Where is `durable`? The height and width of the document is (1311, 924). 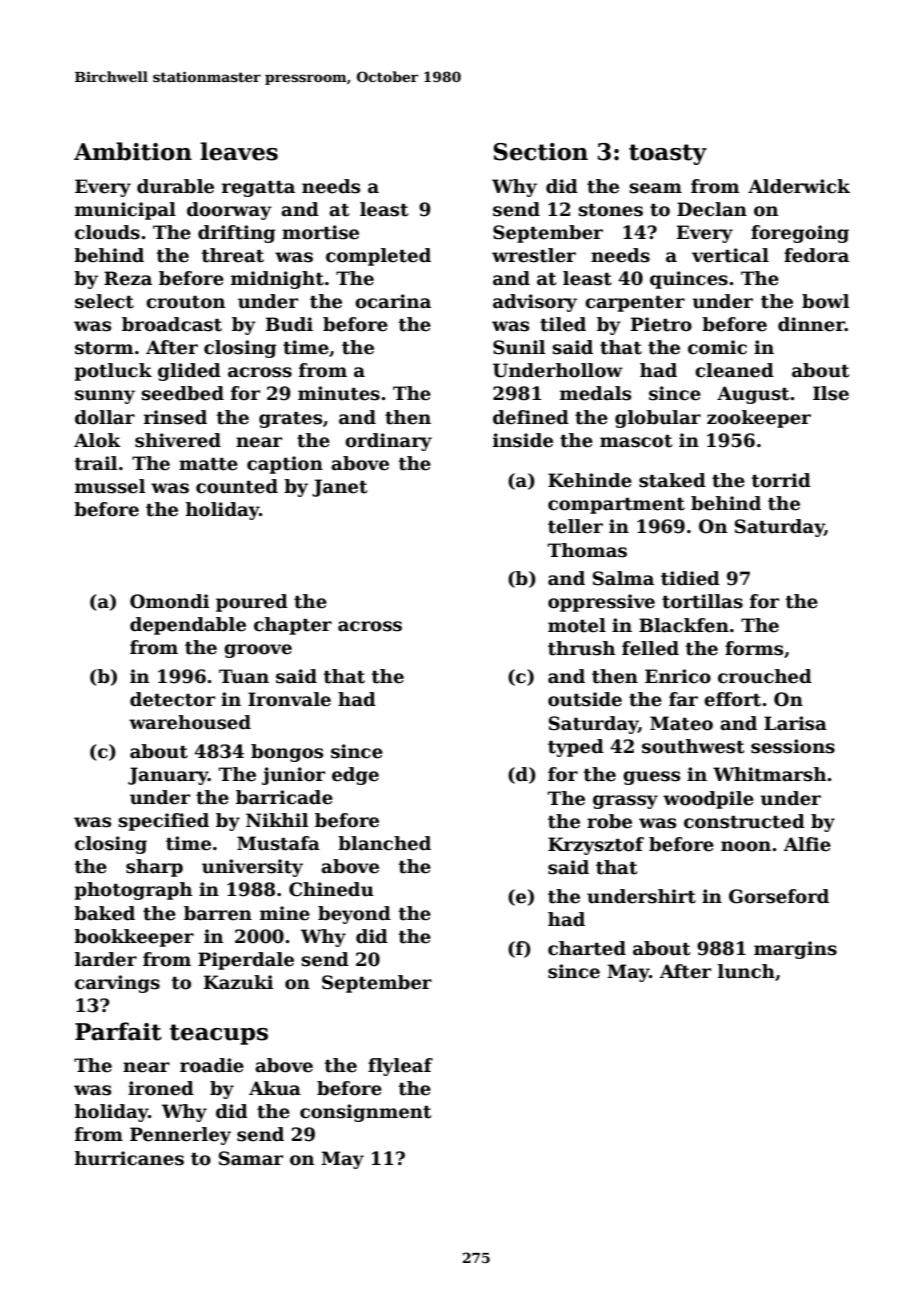
durable is located at coordinates (175, 186).
